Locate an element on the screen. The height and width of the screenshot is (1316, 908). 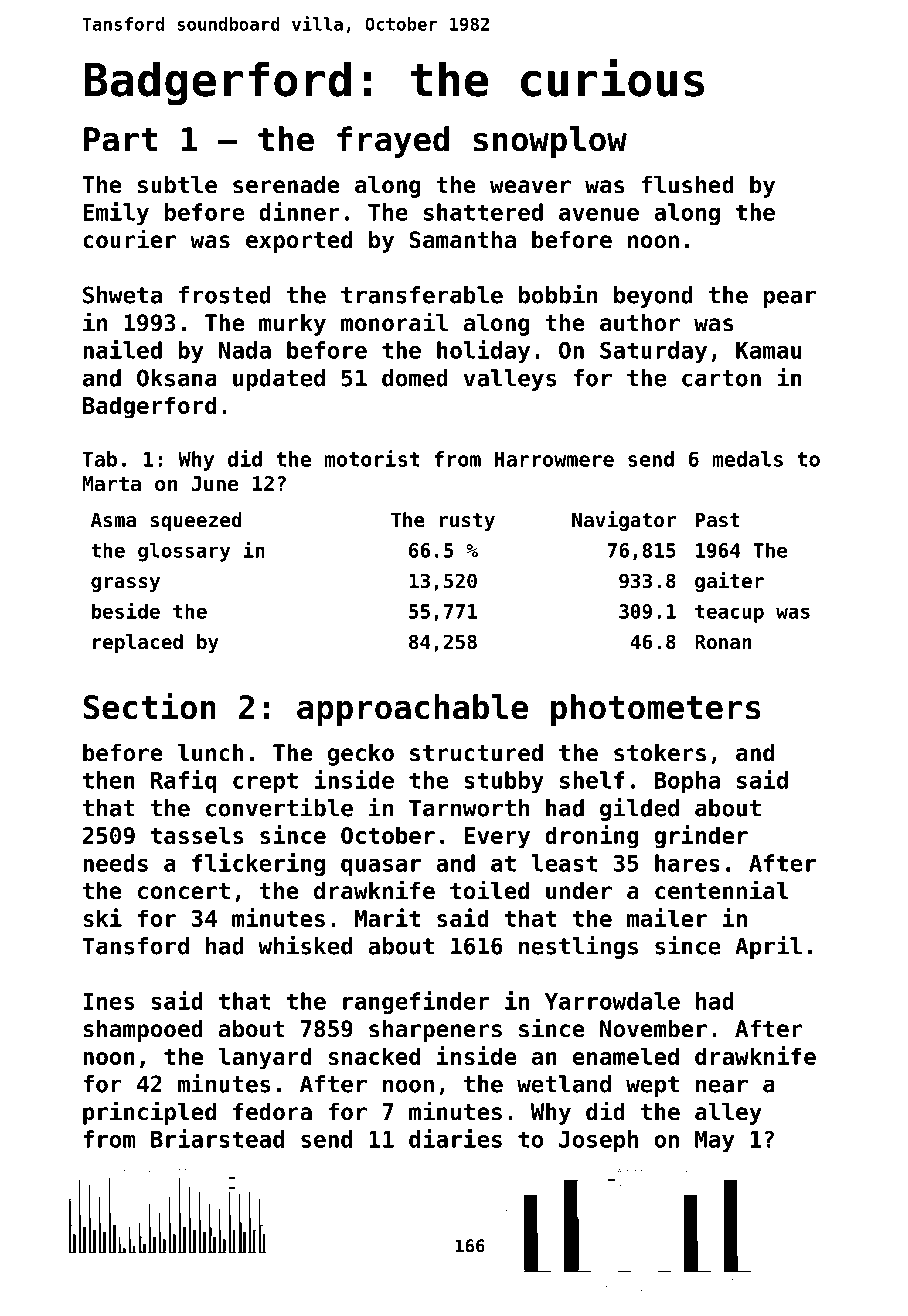
murky is located at coordinates (292, 325).
